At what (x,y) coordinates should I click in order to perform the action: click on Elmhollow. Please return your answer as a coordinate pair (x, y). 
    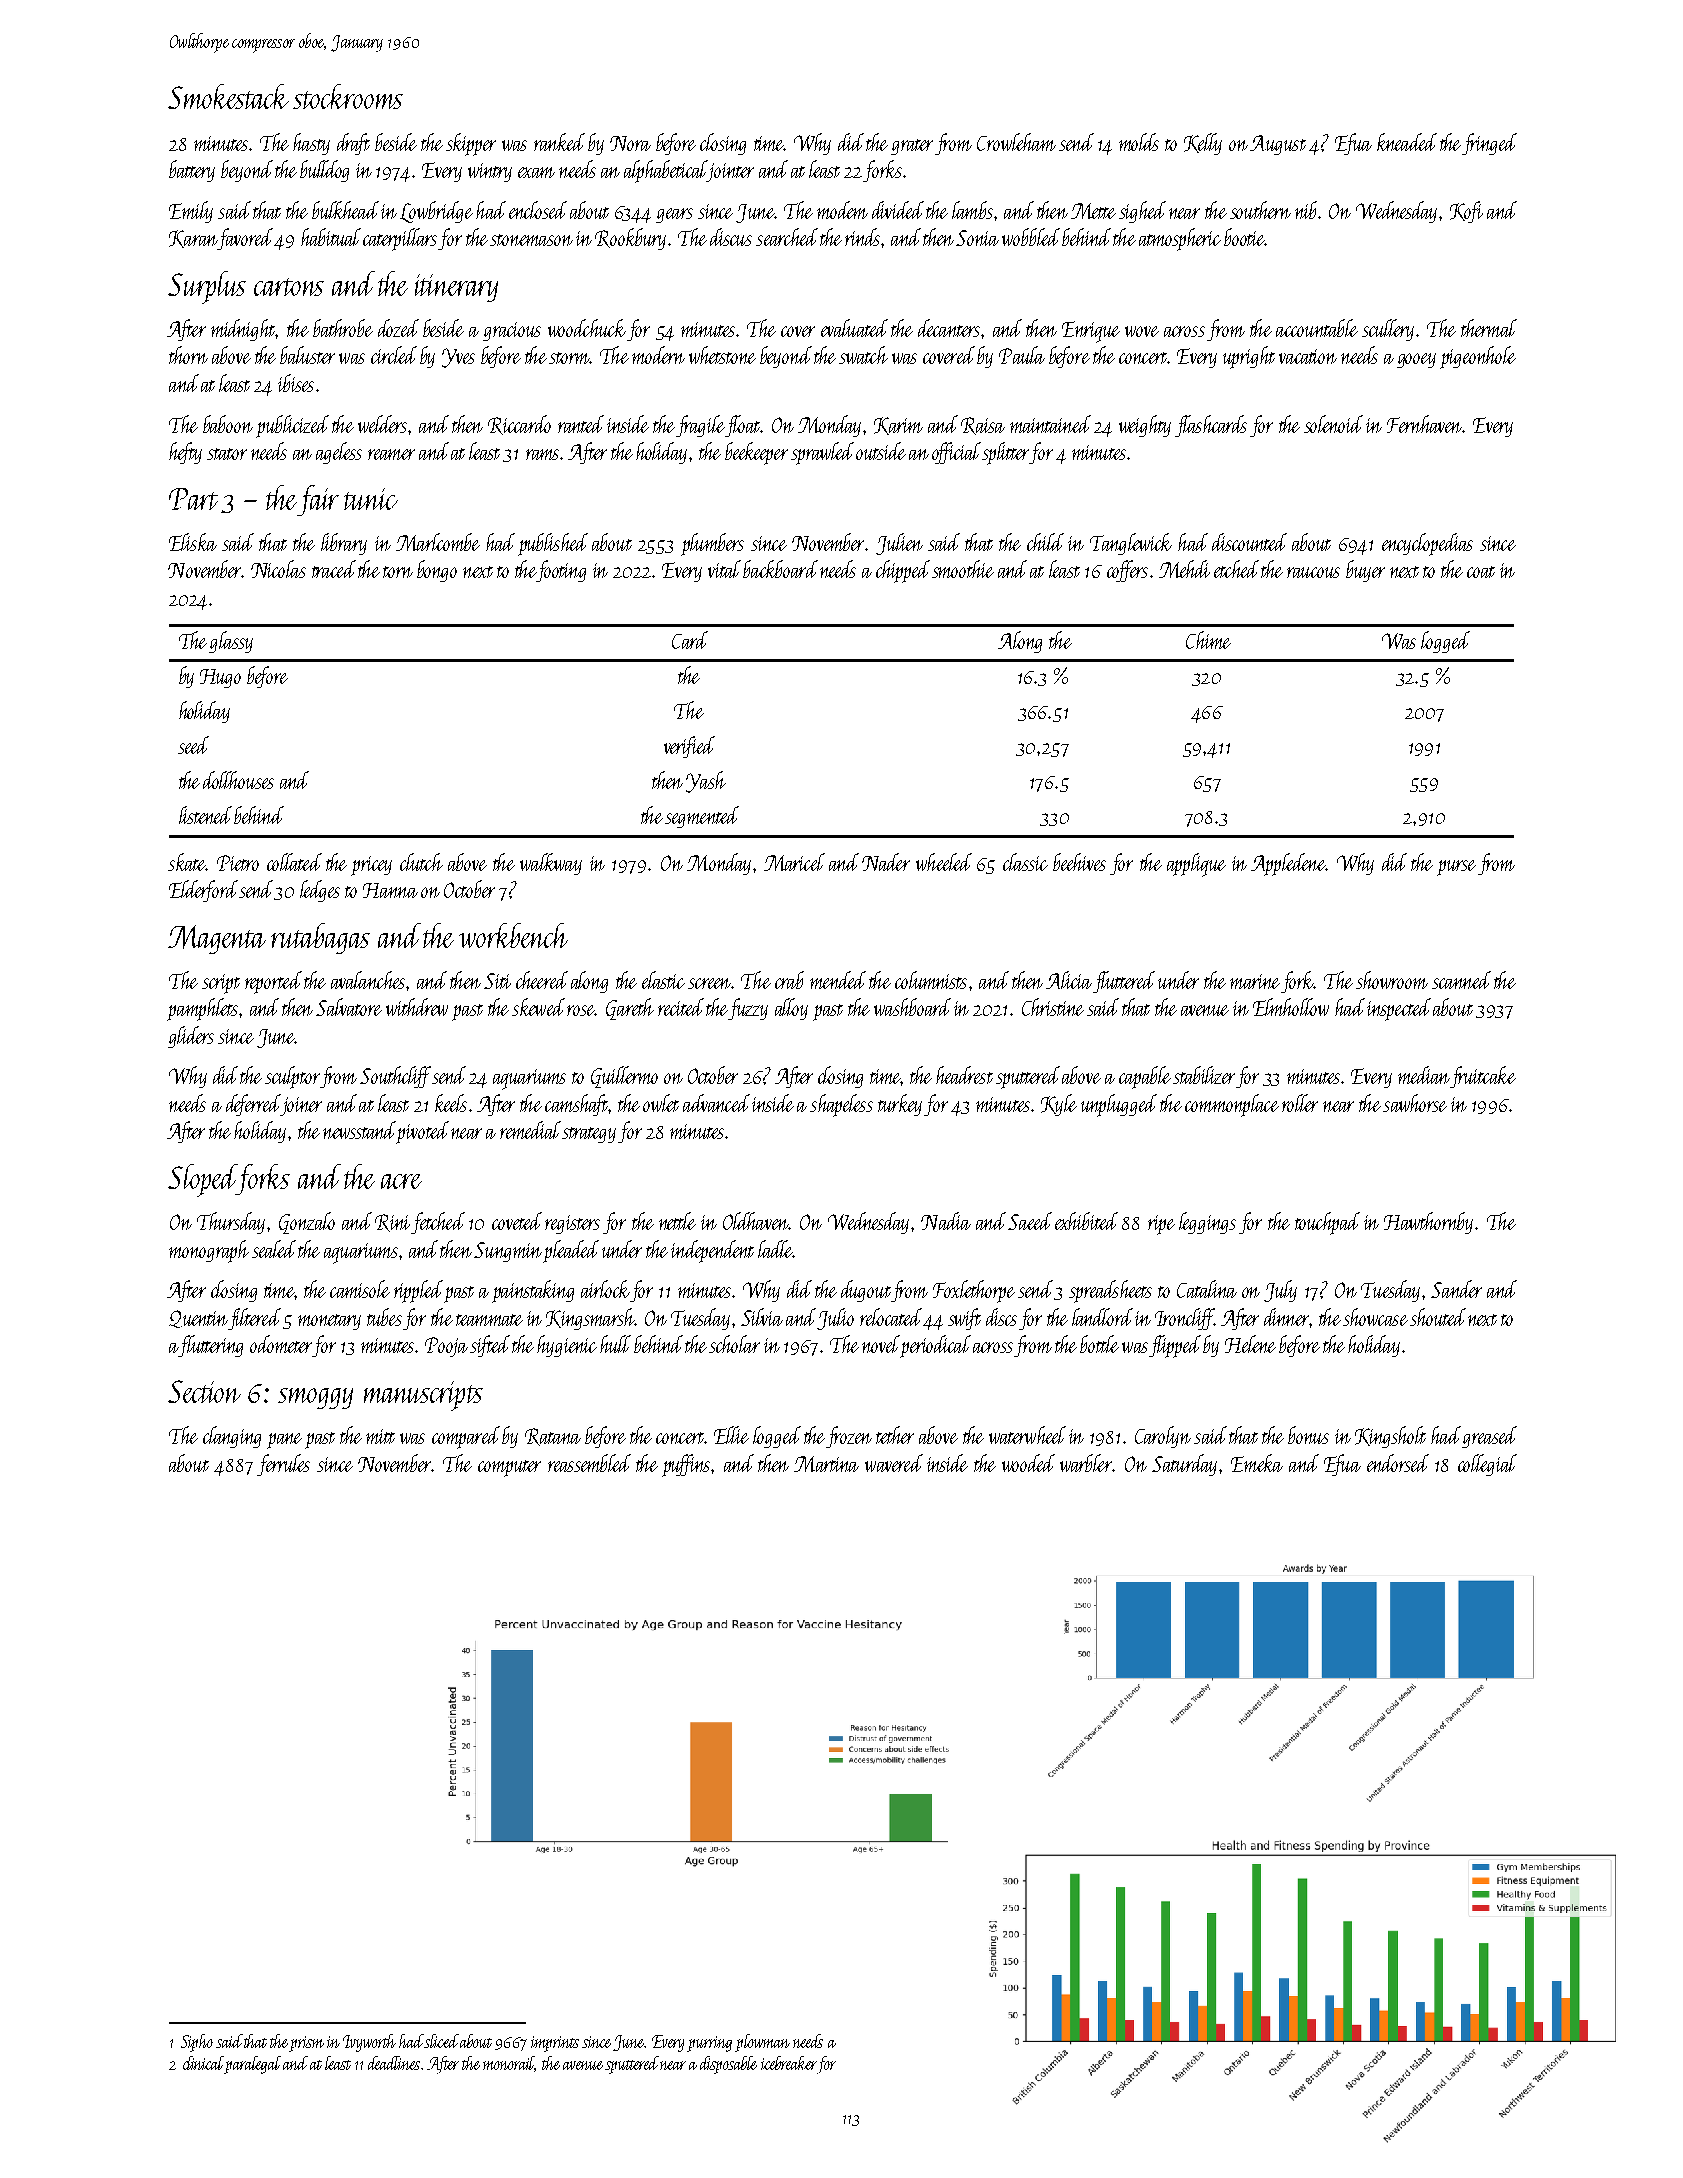
    Looking at the image, I should click on (1291, 1007).
